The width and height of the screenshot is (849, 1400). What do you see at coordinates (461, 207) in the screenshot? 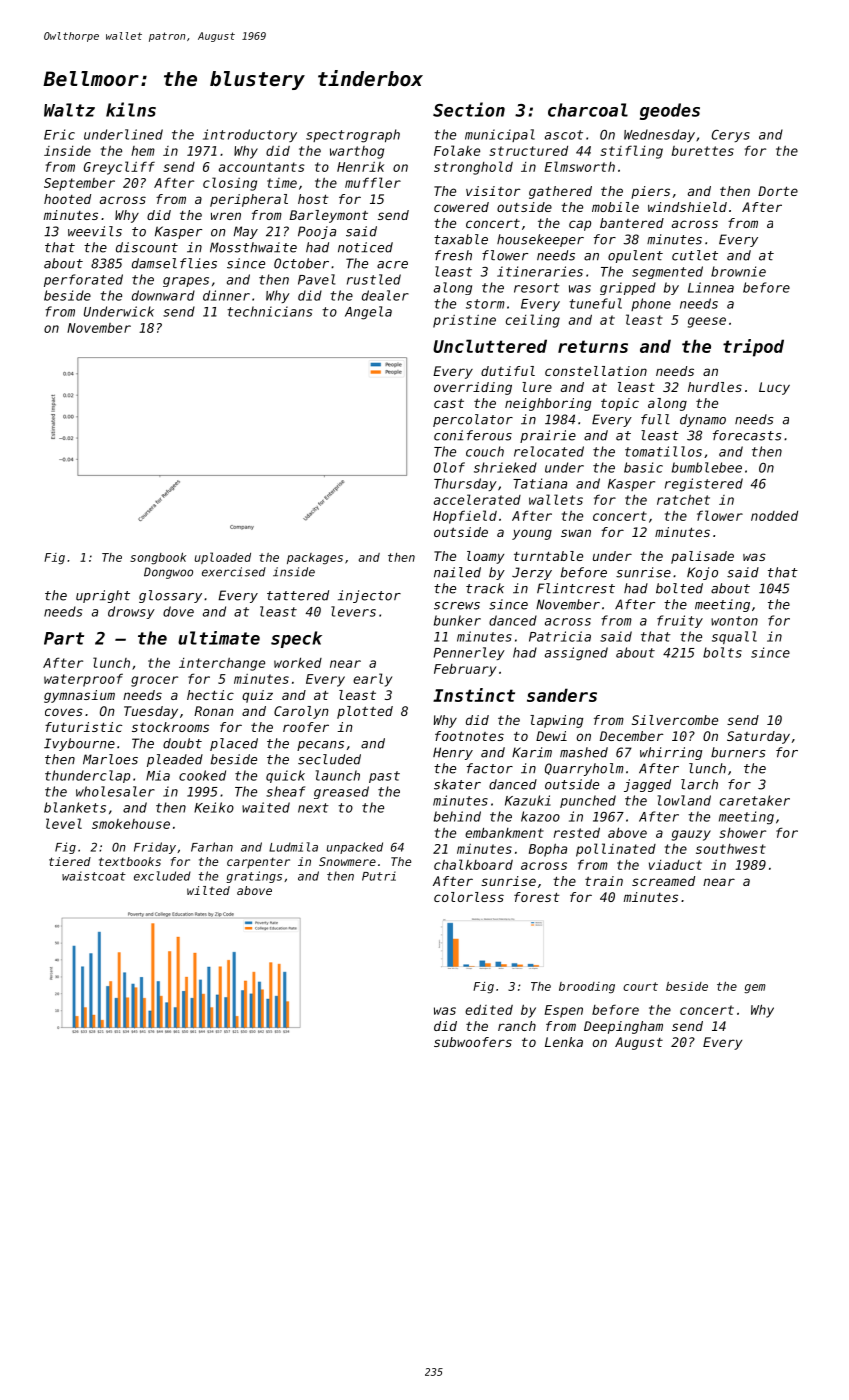
I see `cowered` at bounding box center [461, 207].
